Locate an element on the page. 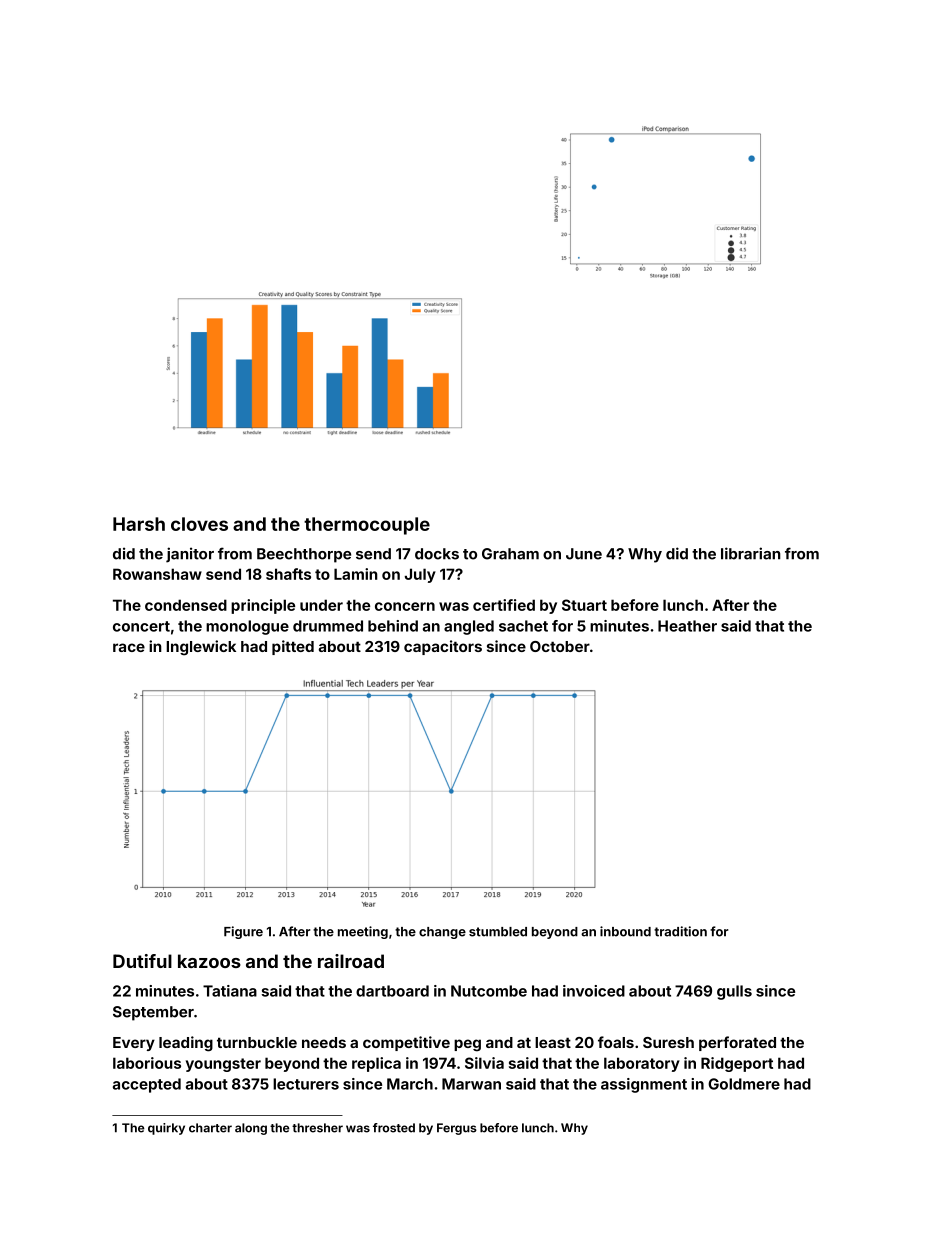 This page has width=952, height=1233. thermocouple is located at coordinates (367, 526).
